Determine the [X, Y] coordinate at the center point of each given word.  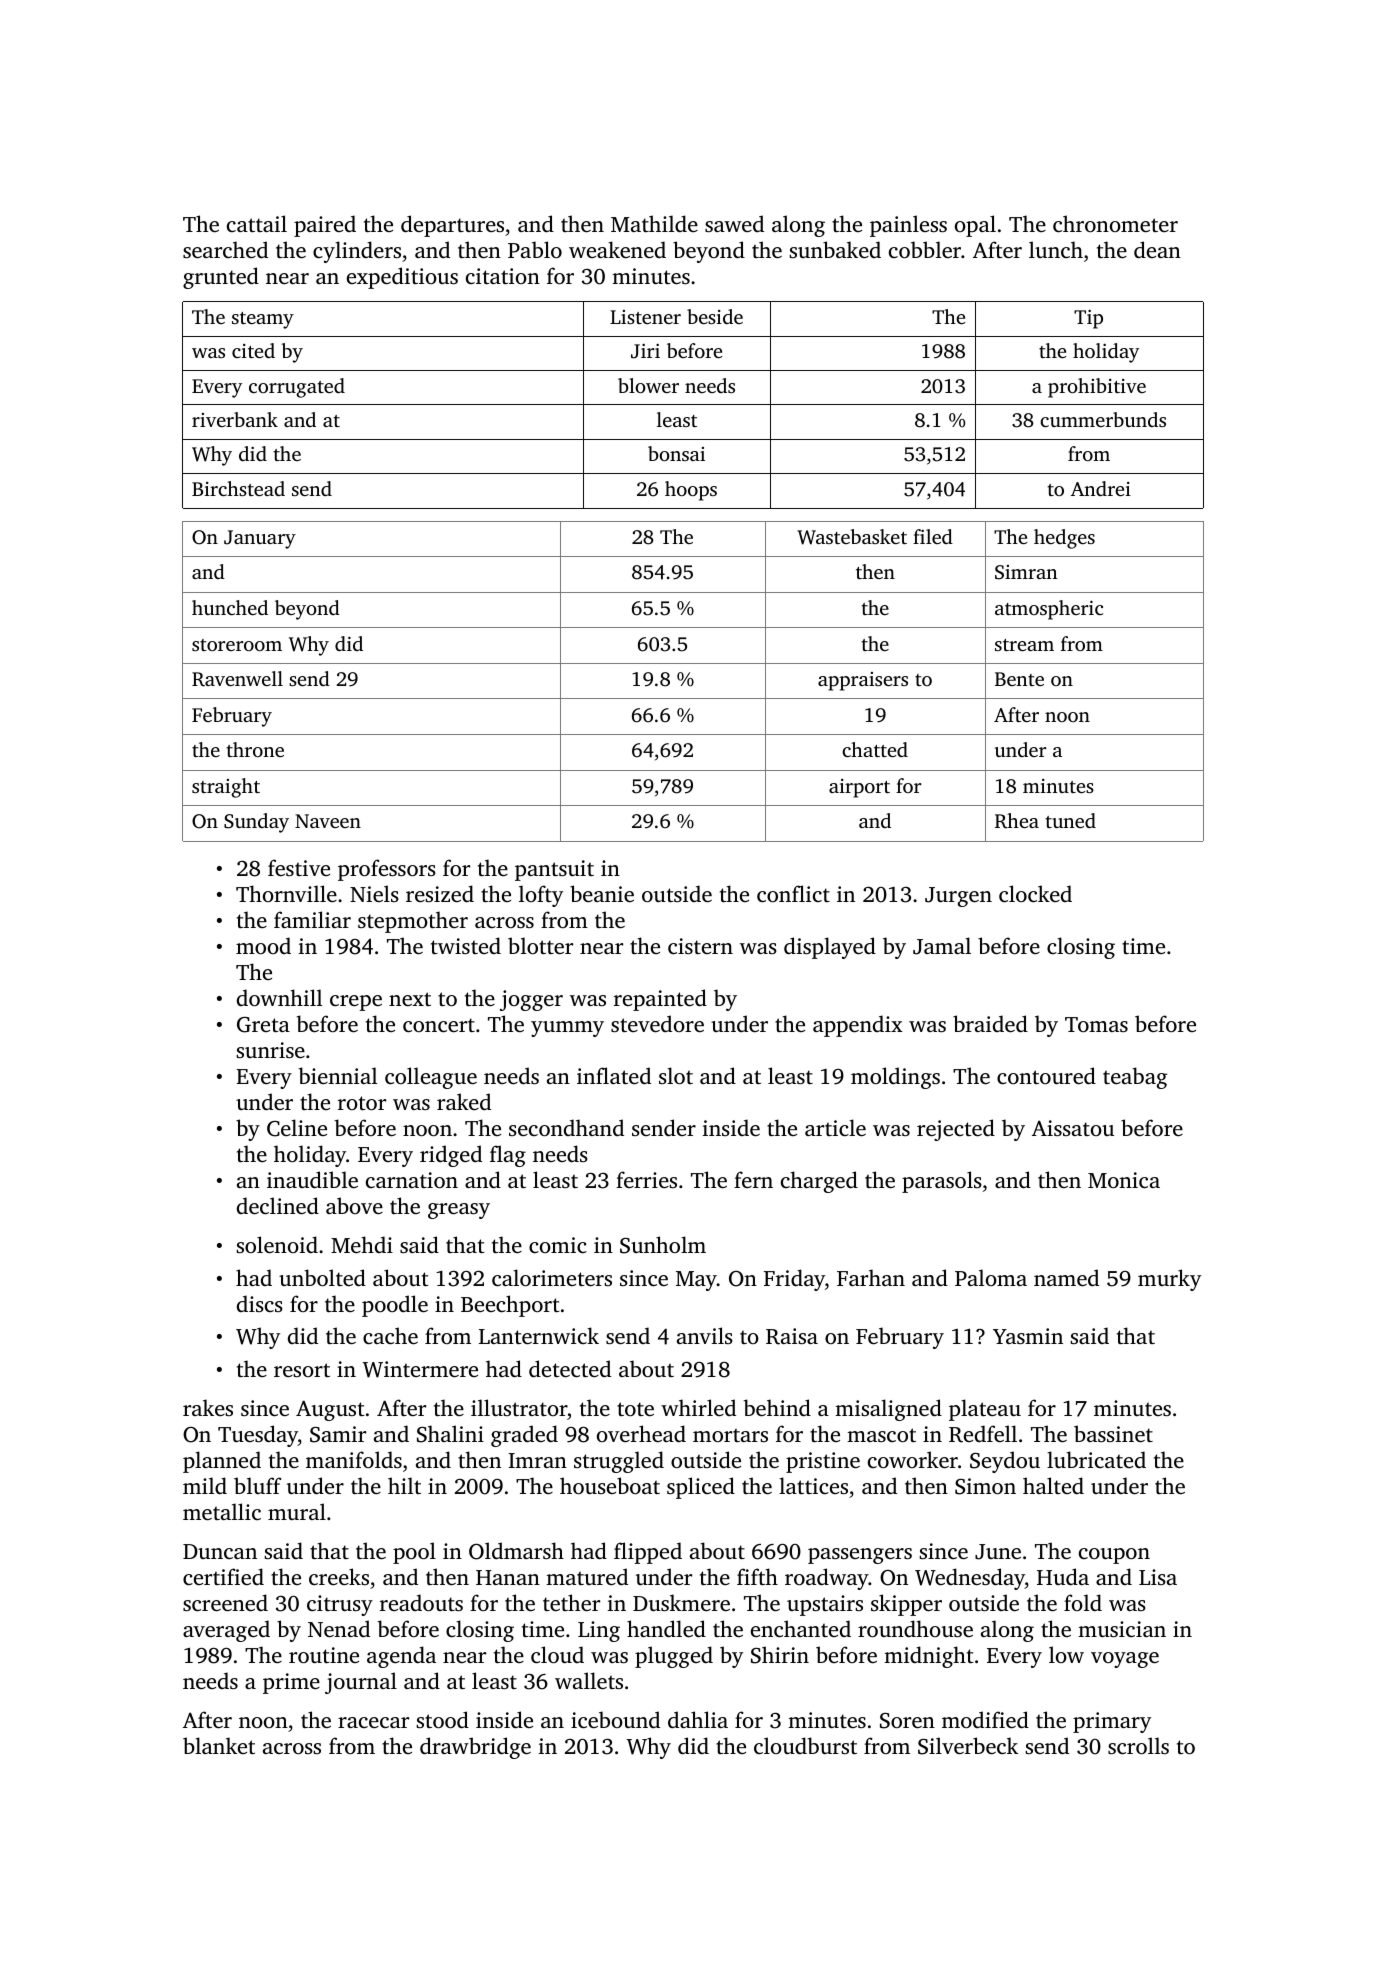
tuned [1071, 820]
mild [205, 1485]
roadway [827, 1579]
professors [387, 870]
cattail [257, 223]
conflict [793, 893]
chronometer [1115, 223]
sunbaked [835, 249]
